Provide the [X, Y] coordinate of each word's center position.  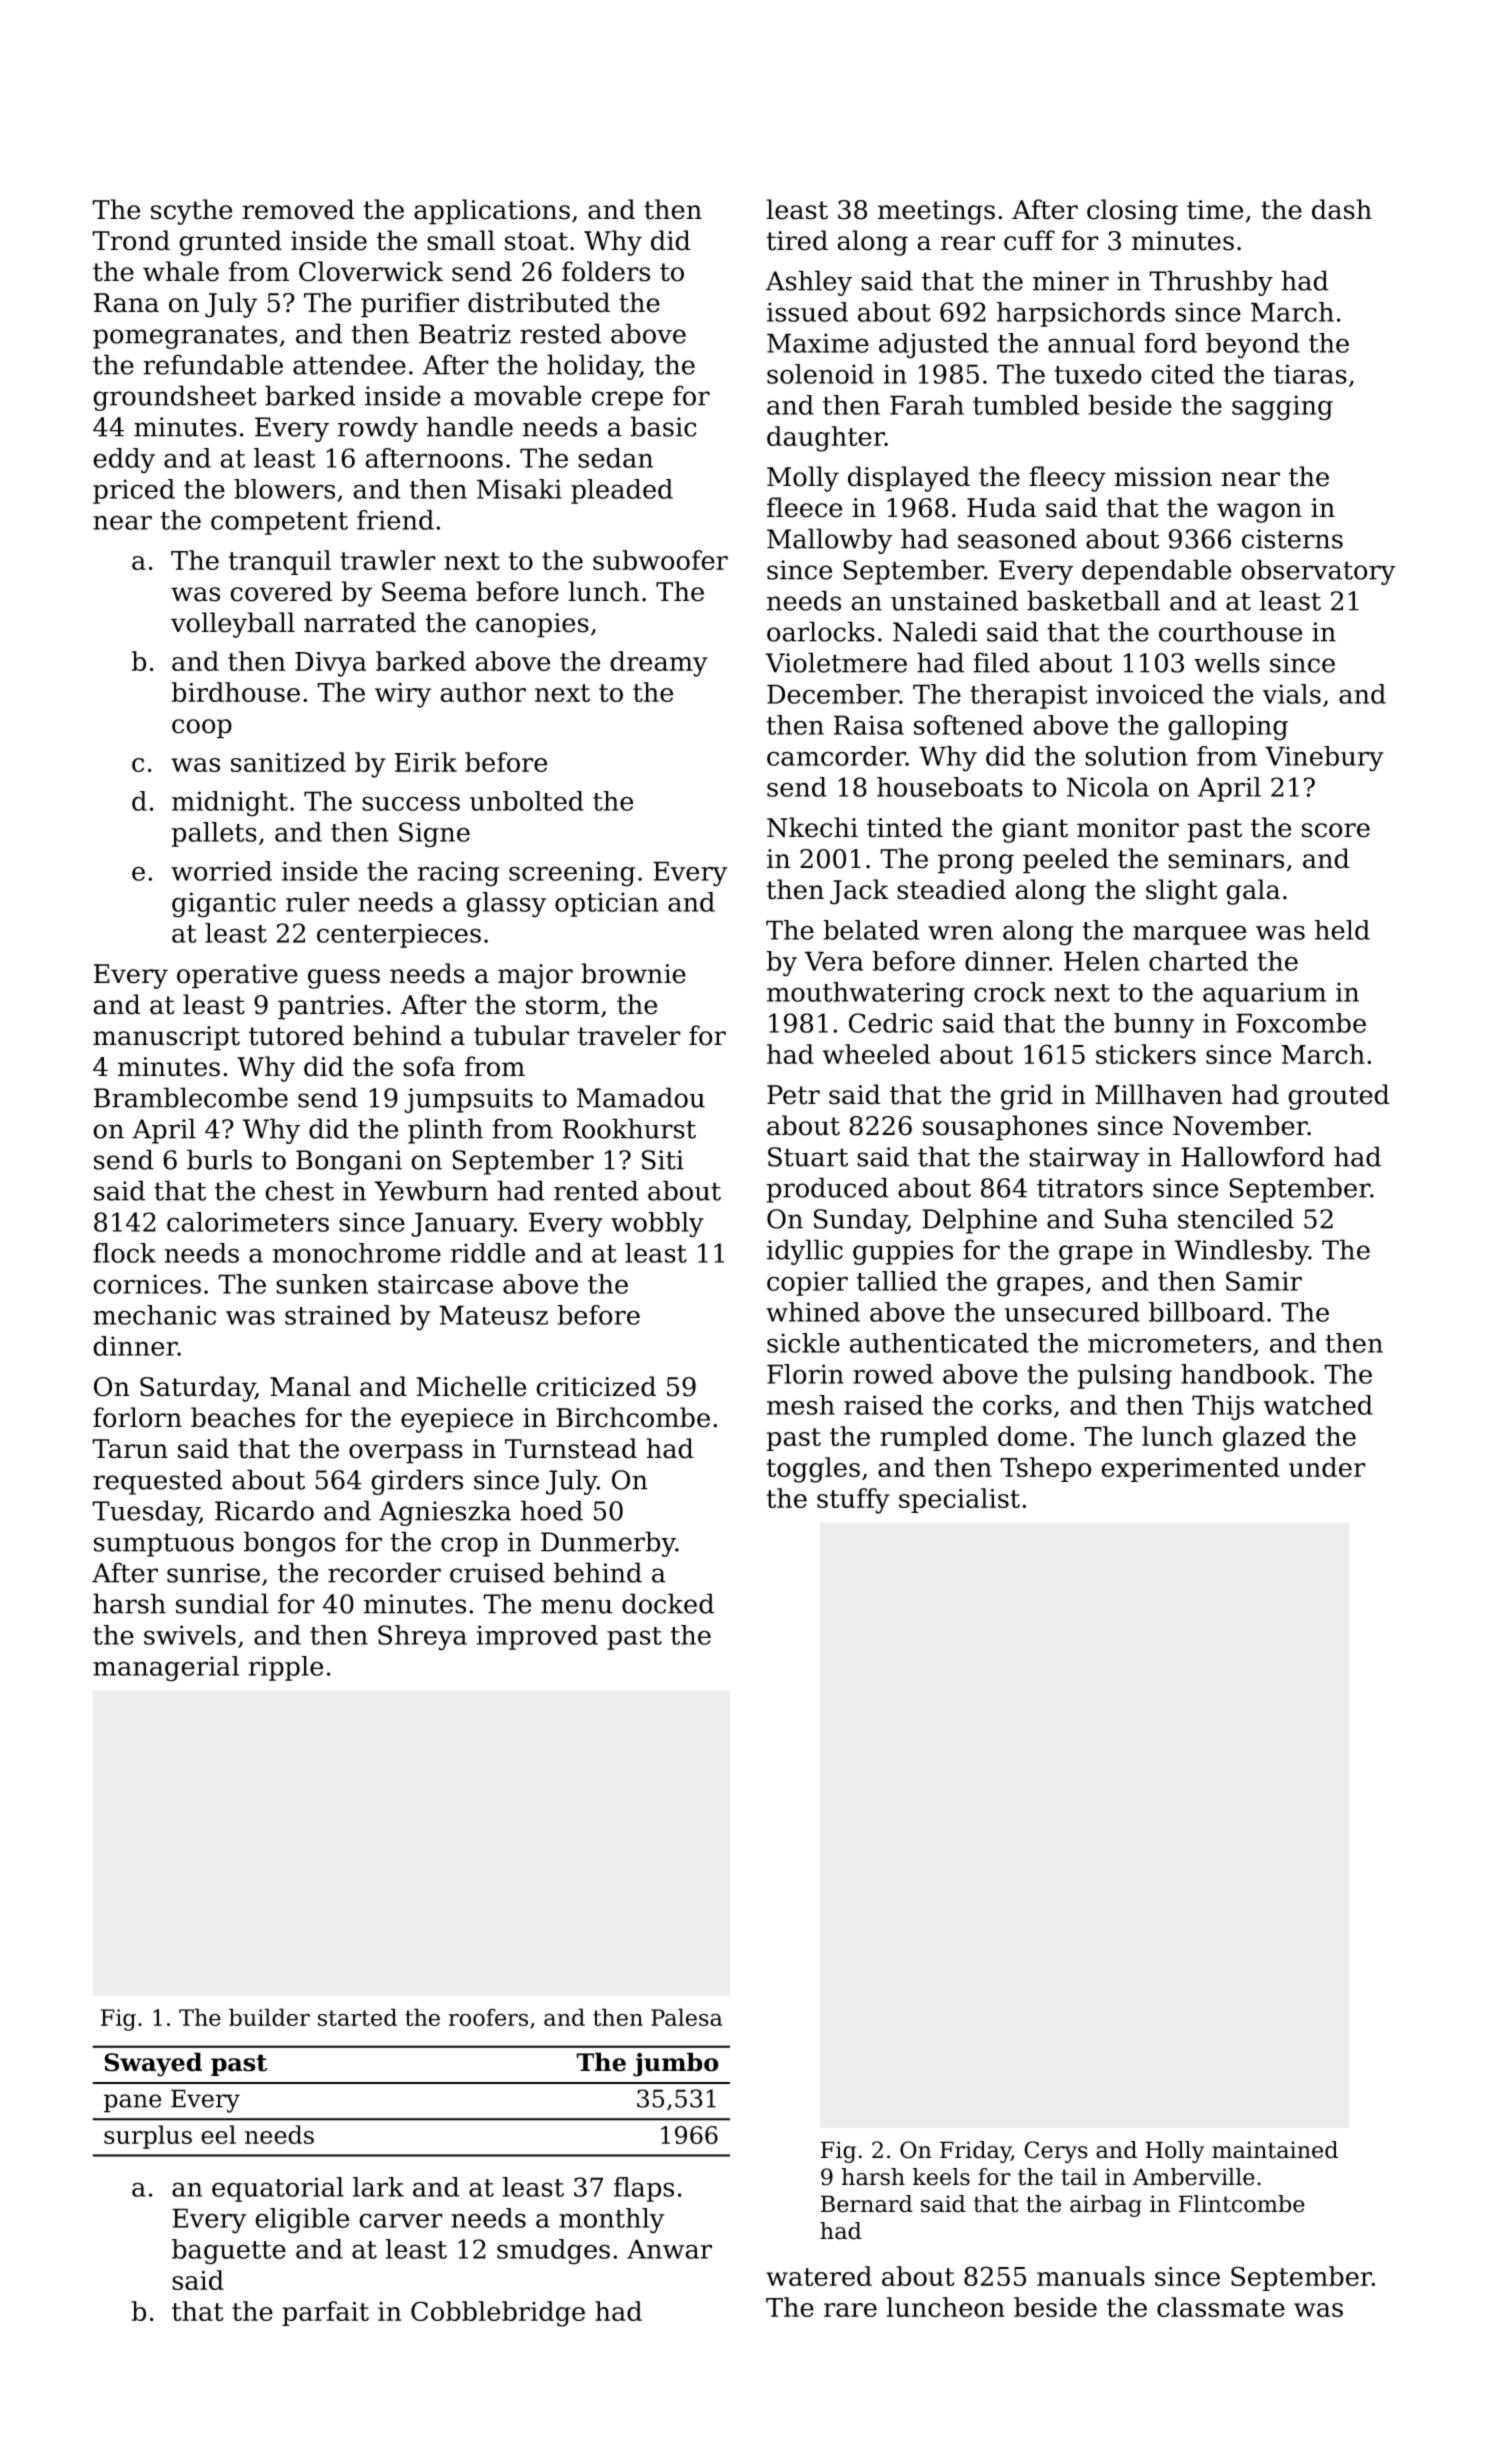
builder [269, 2017]
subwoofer [660, 560]
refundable [213, 364]
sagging [1282, 408]
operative [237, 976]
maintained [1275, 2150]
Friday [975, 2152]
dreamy [659, 664]
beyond [1253, 346]
